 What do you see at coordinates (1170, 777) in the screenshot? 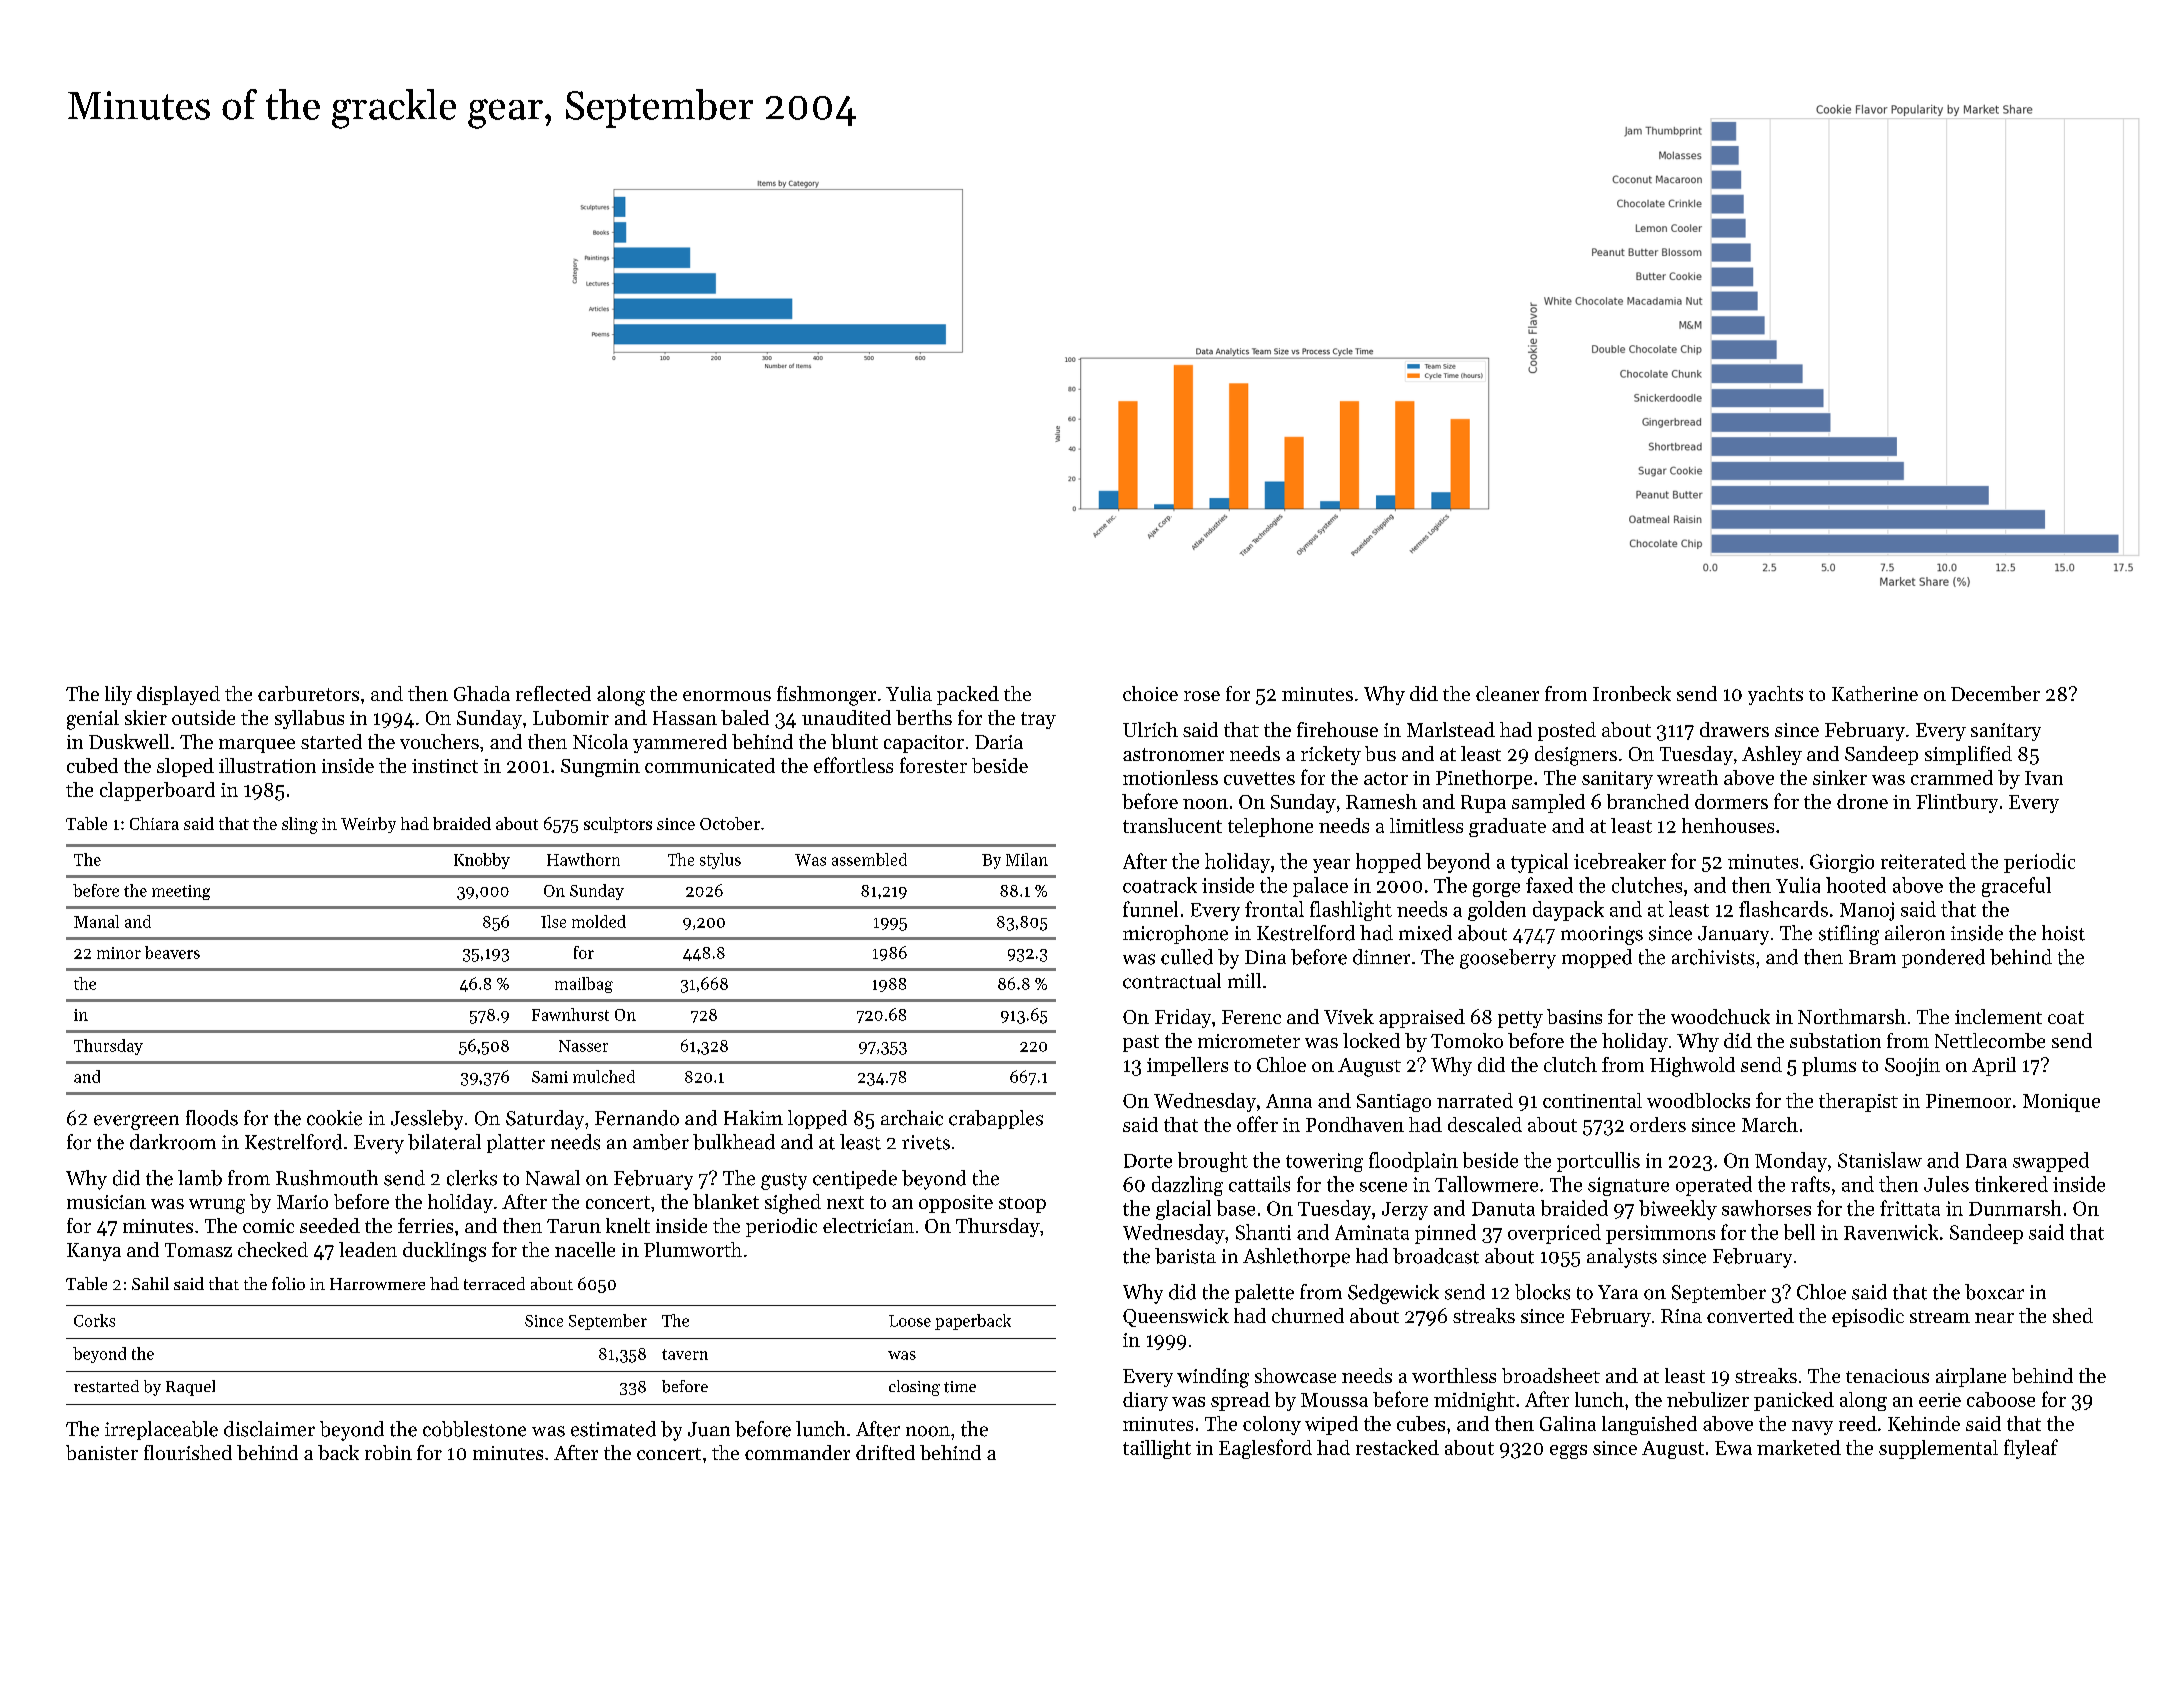
I see `motionless` at bounding box center [1170, 777].
